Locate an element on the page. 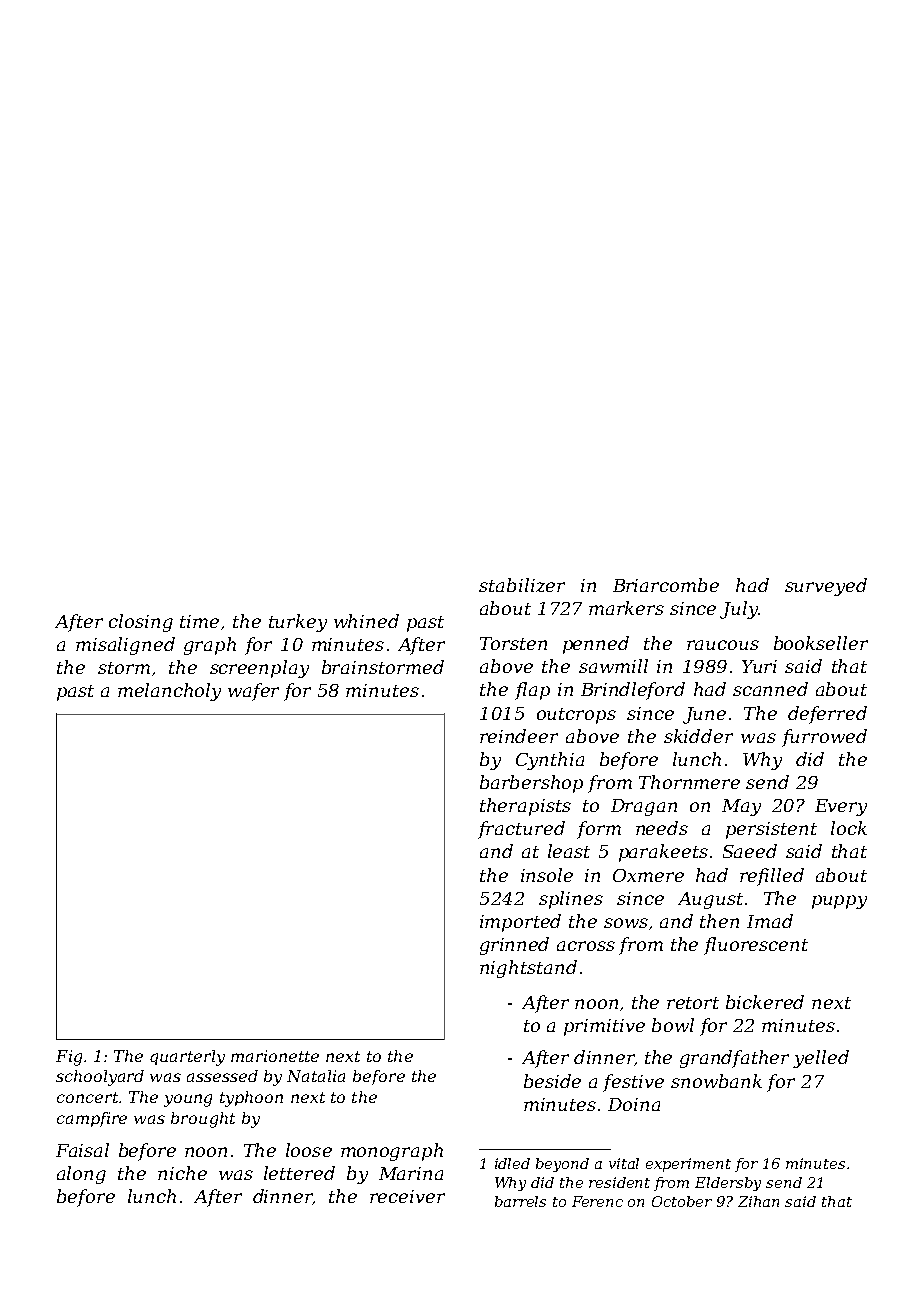 The image size is (924, 1314). loose is located at coordinates (309, 1150).
